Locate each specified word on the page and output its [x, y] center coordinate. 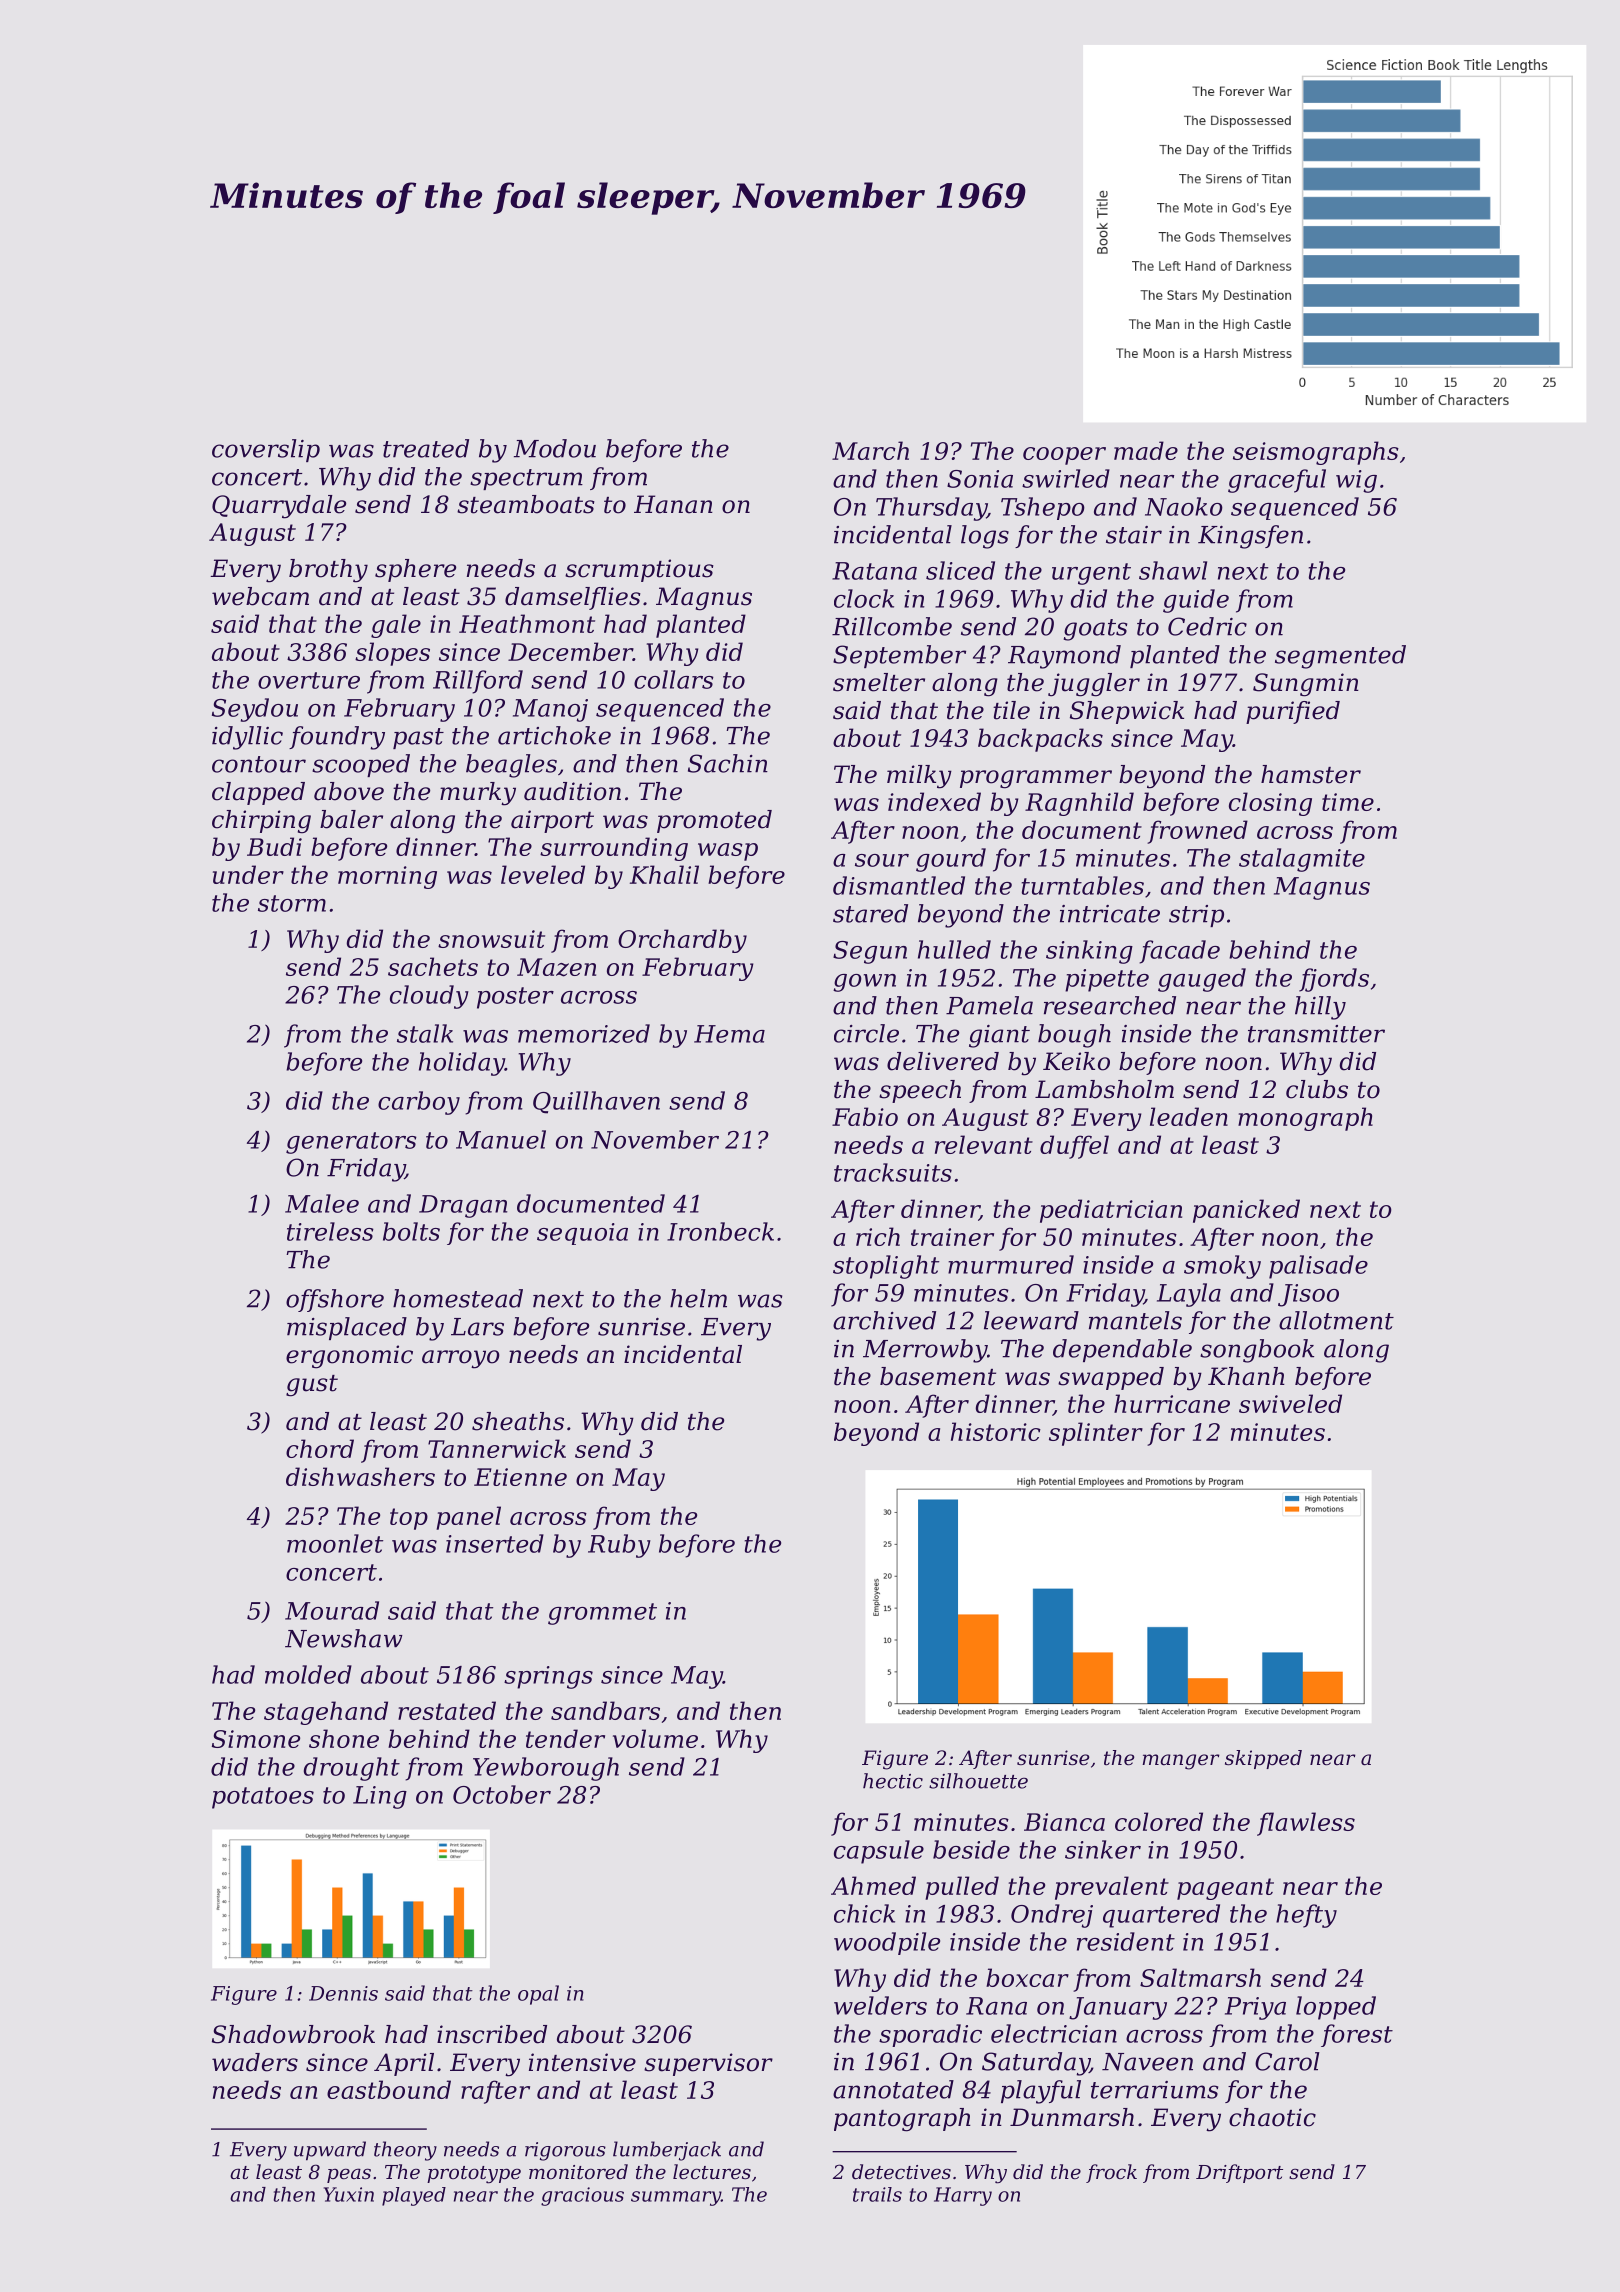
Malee [322, 1203]
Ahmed [873, 1885]
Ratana [874, 571]
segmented [1340, 657]
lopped [1336, 2008]
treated [426, 448]
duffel [1074, 1147]
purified [1293, 712]
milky [919, 777]
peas [349, 2175]
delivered [943, 1061]
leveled [543, 874]
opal [538, 1995]
